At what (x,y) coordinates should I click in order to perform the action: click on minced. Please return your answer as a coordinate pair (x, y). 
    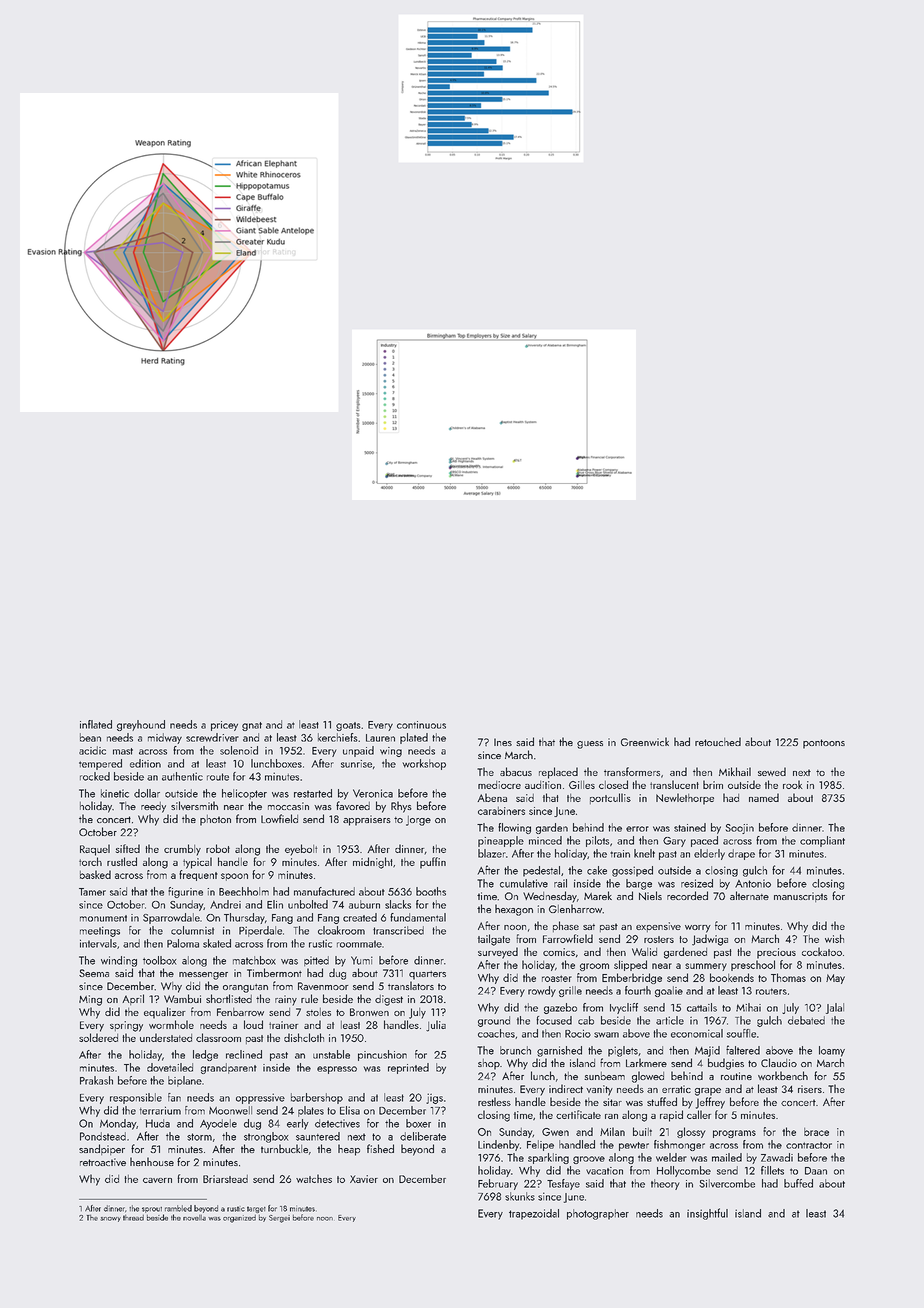
    Looking at the image, I should click on (545, 840).
